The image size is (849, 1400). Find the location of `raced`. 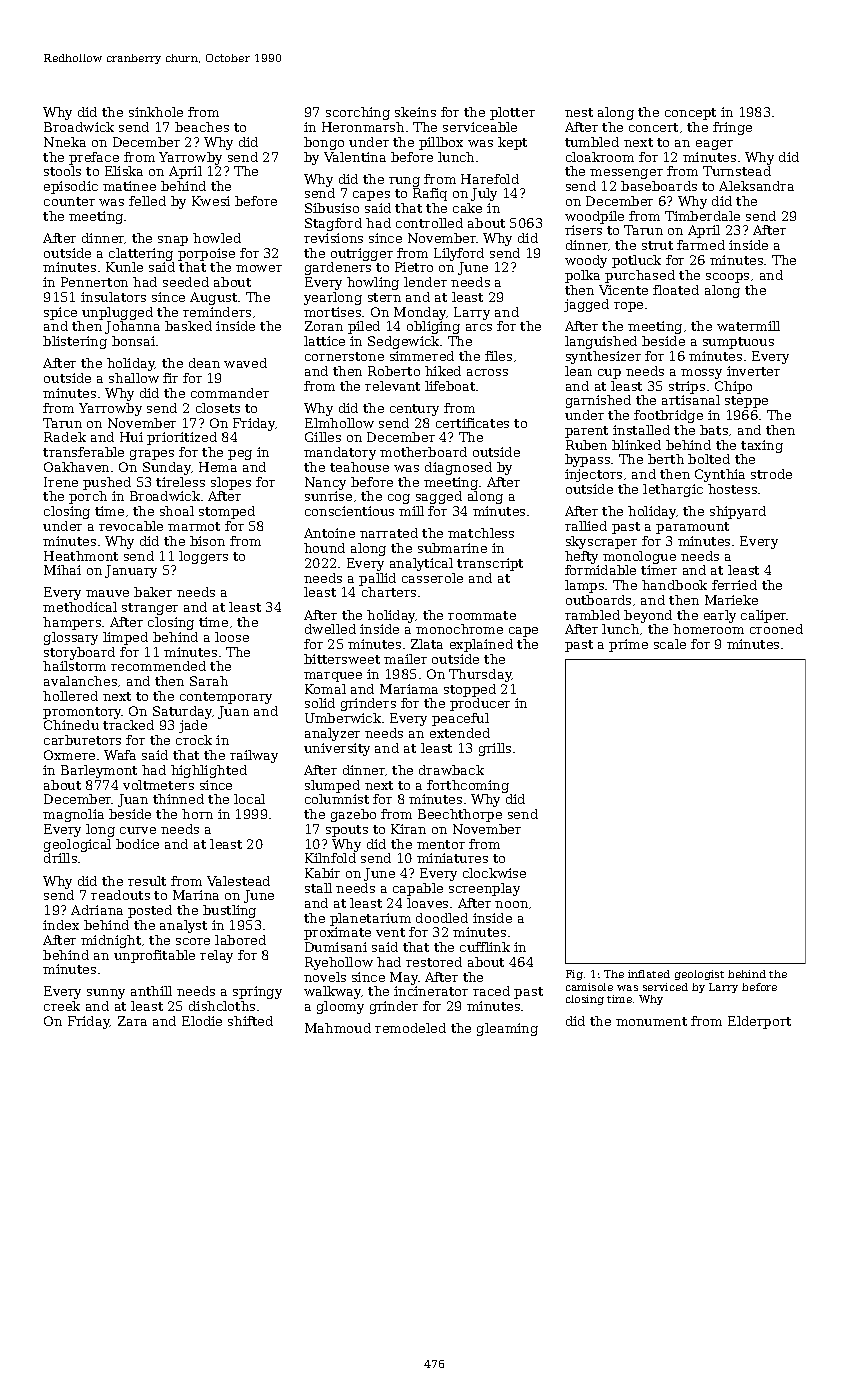

raced is located at coordinates (491, 991).
